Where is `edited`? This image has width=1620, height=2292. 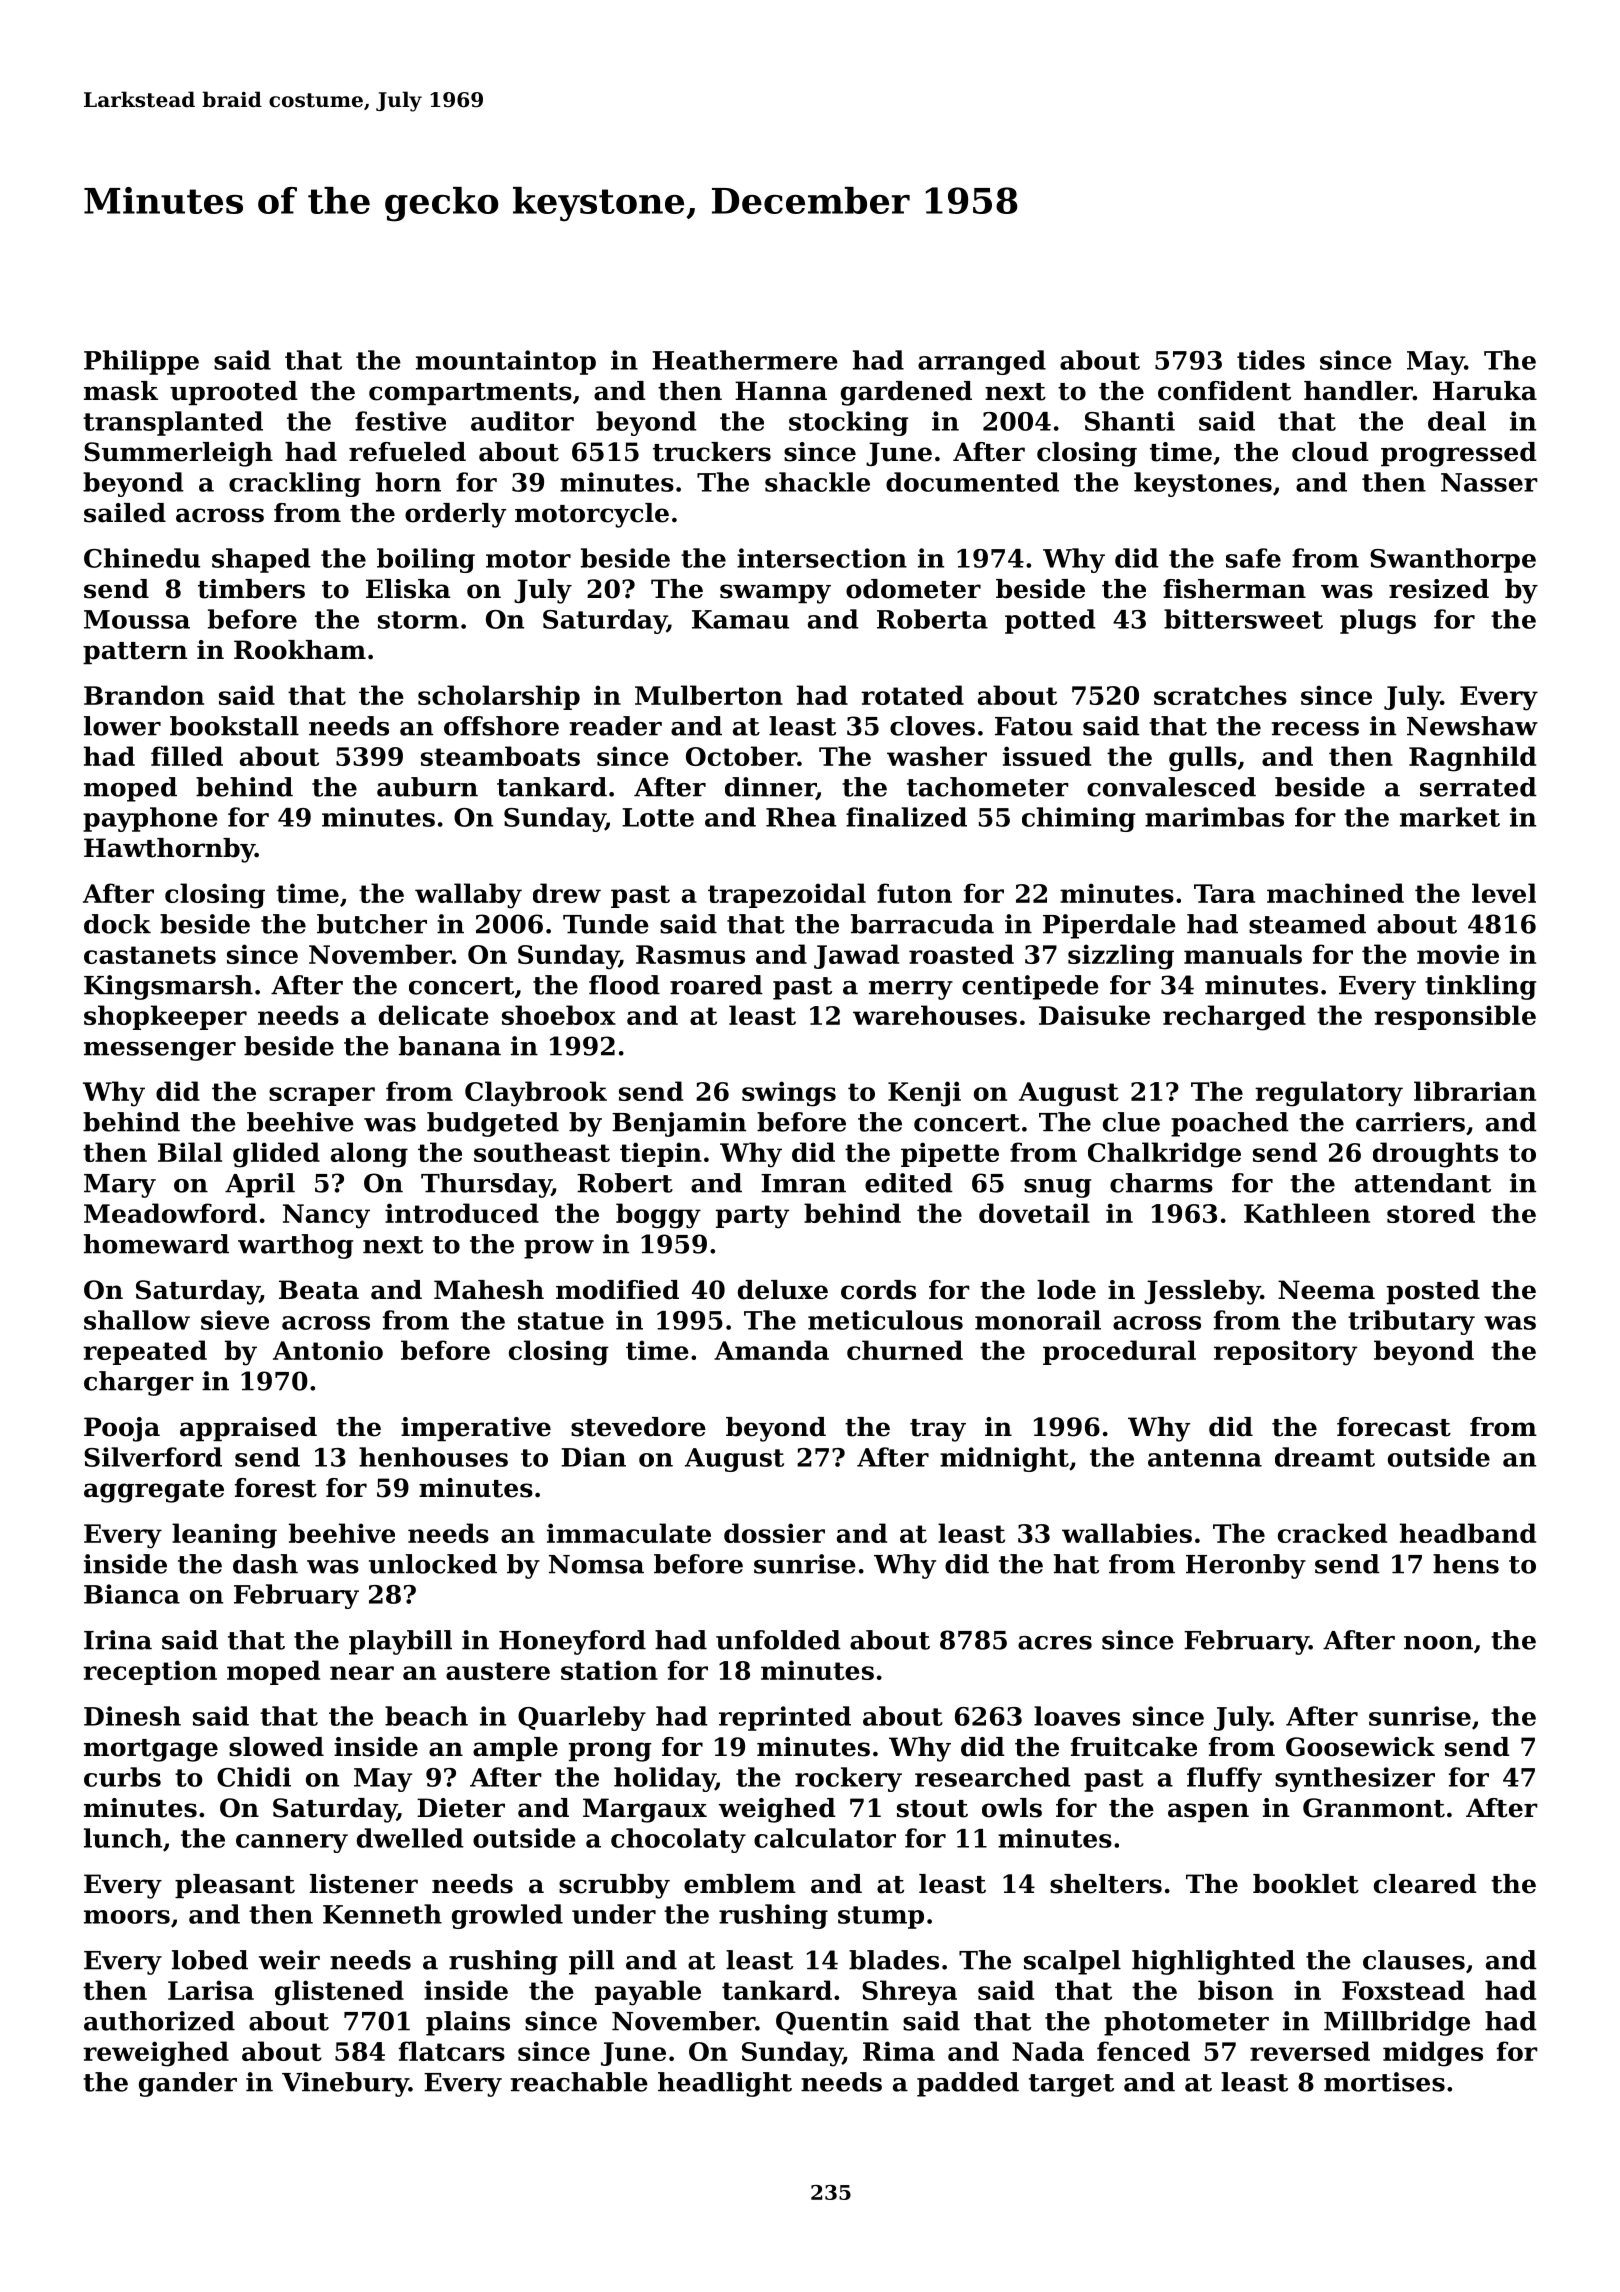
edited is located at coordinates (909, 1183).
